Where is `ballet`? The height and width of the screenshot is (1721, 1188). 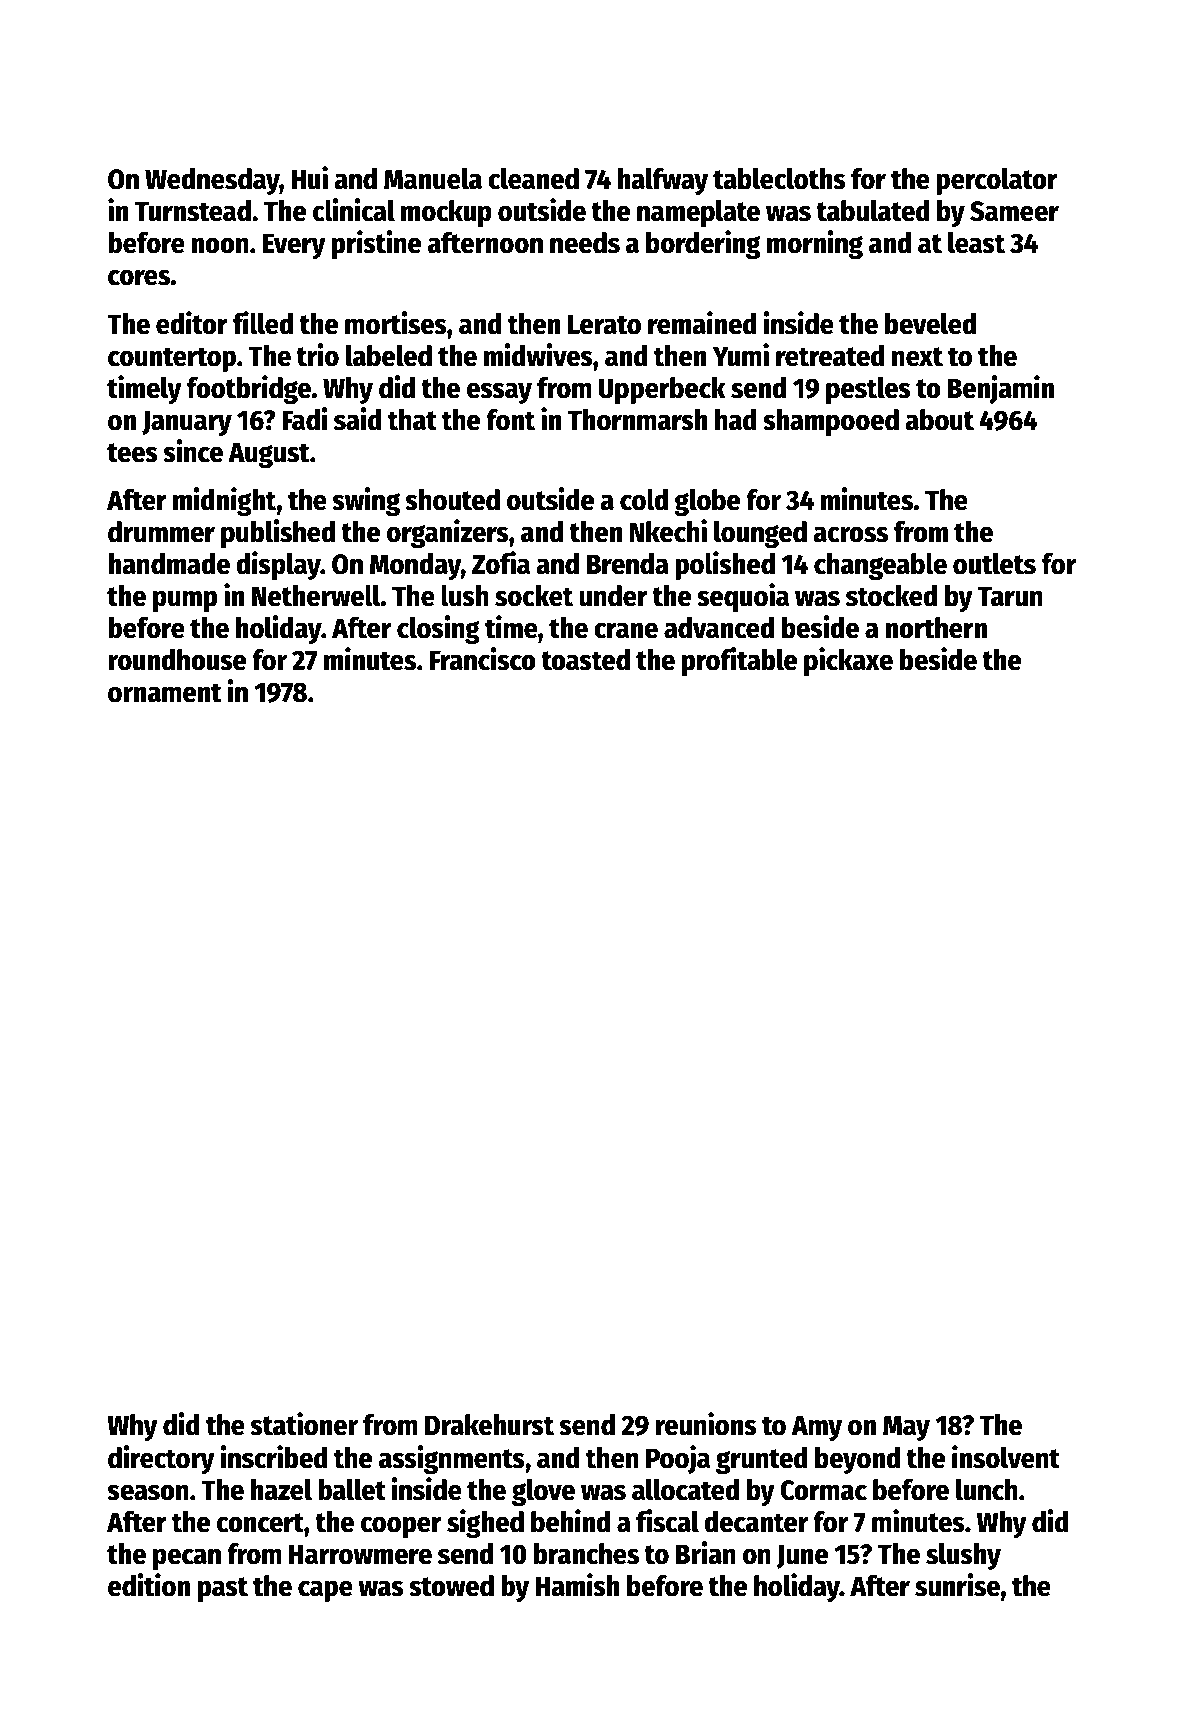 ballet is located at coordinates (352, 1490).
